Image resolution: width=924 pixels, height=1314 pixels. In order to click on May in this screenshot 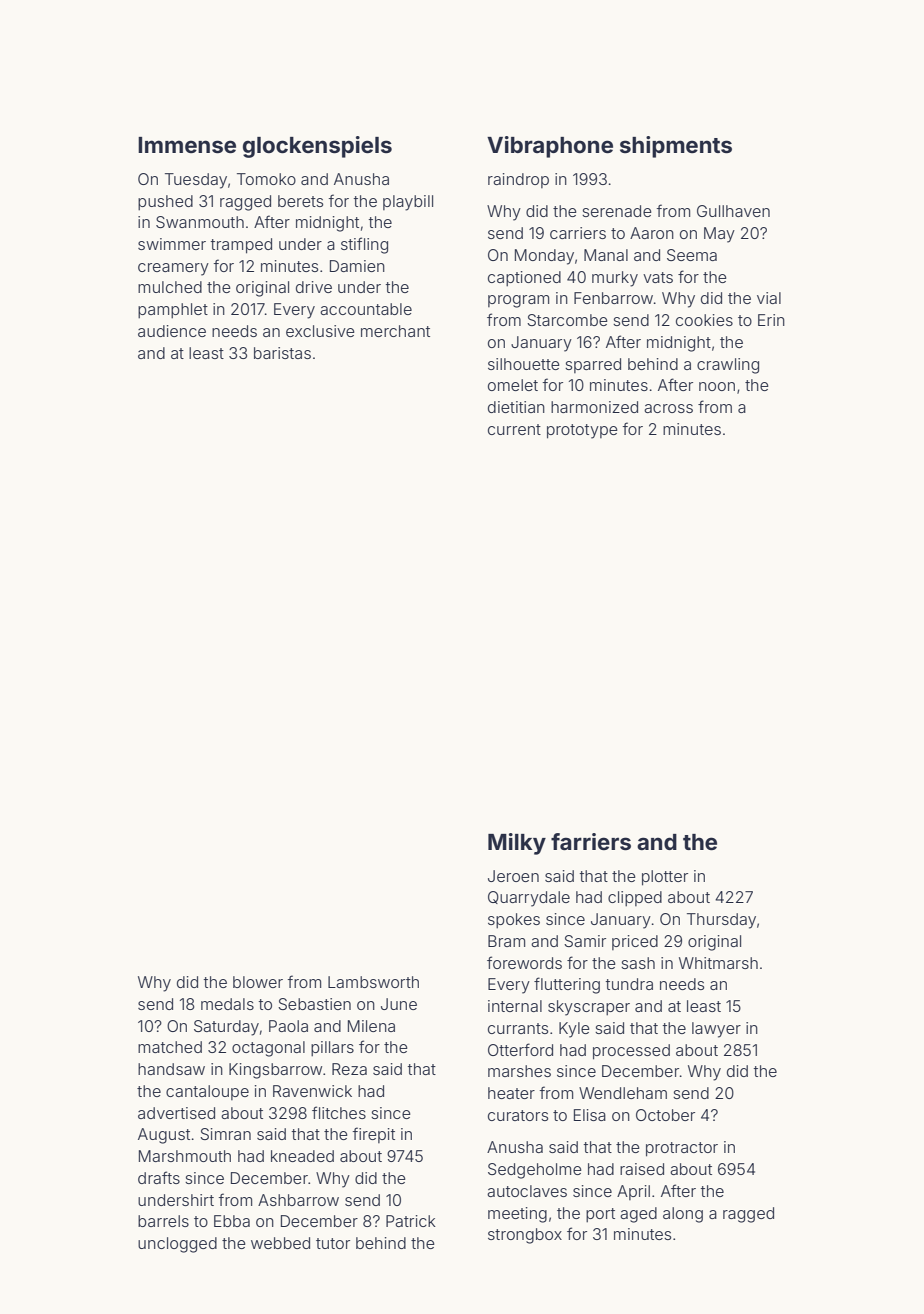, I will do `click(719, 235)`.
